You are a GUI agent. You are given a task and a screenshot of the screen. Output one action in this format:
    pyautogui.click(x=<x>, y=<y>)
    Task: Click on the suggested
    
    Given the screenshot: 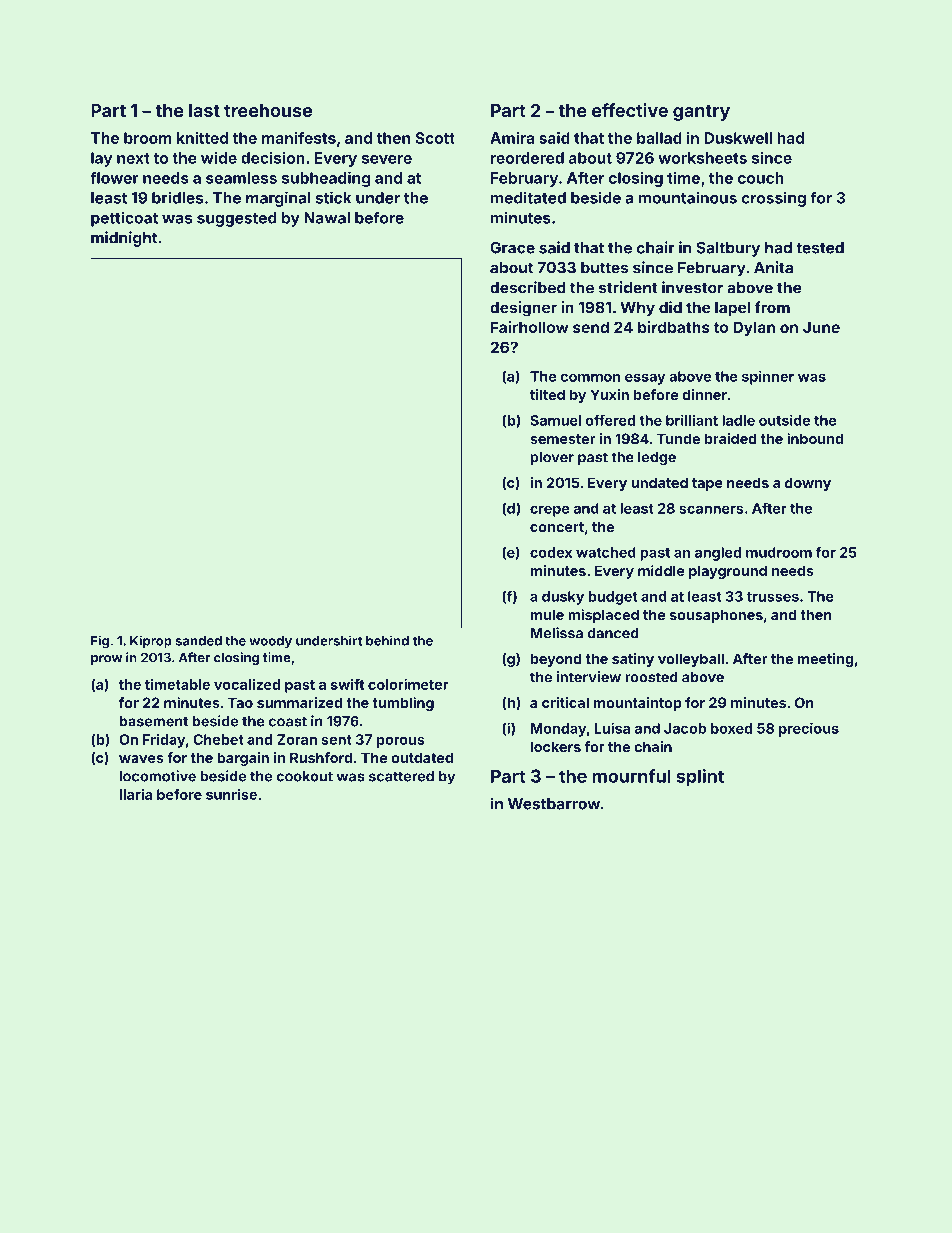 What is the action you would take?
    pyautogui.click(x=237, y=219)
